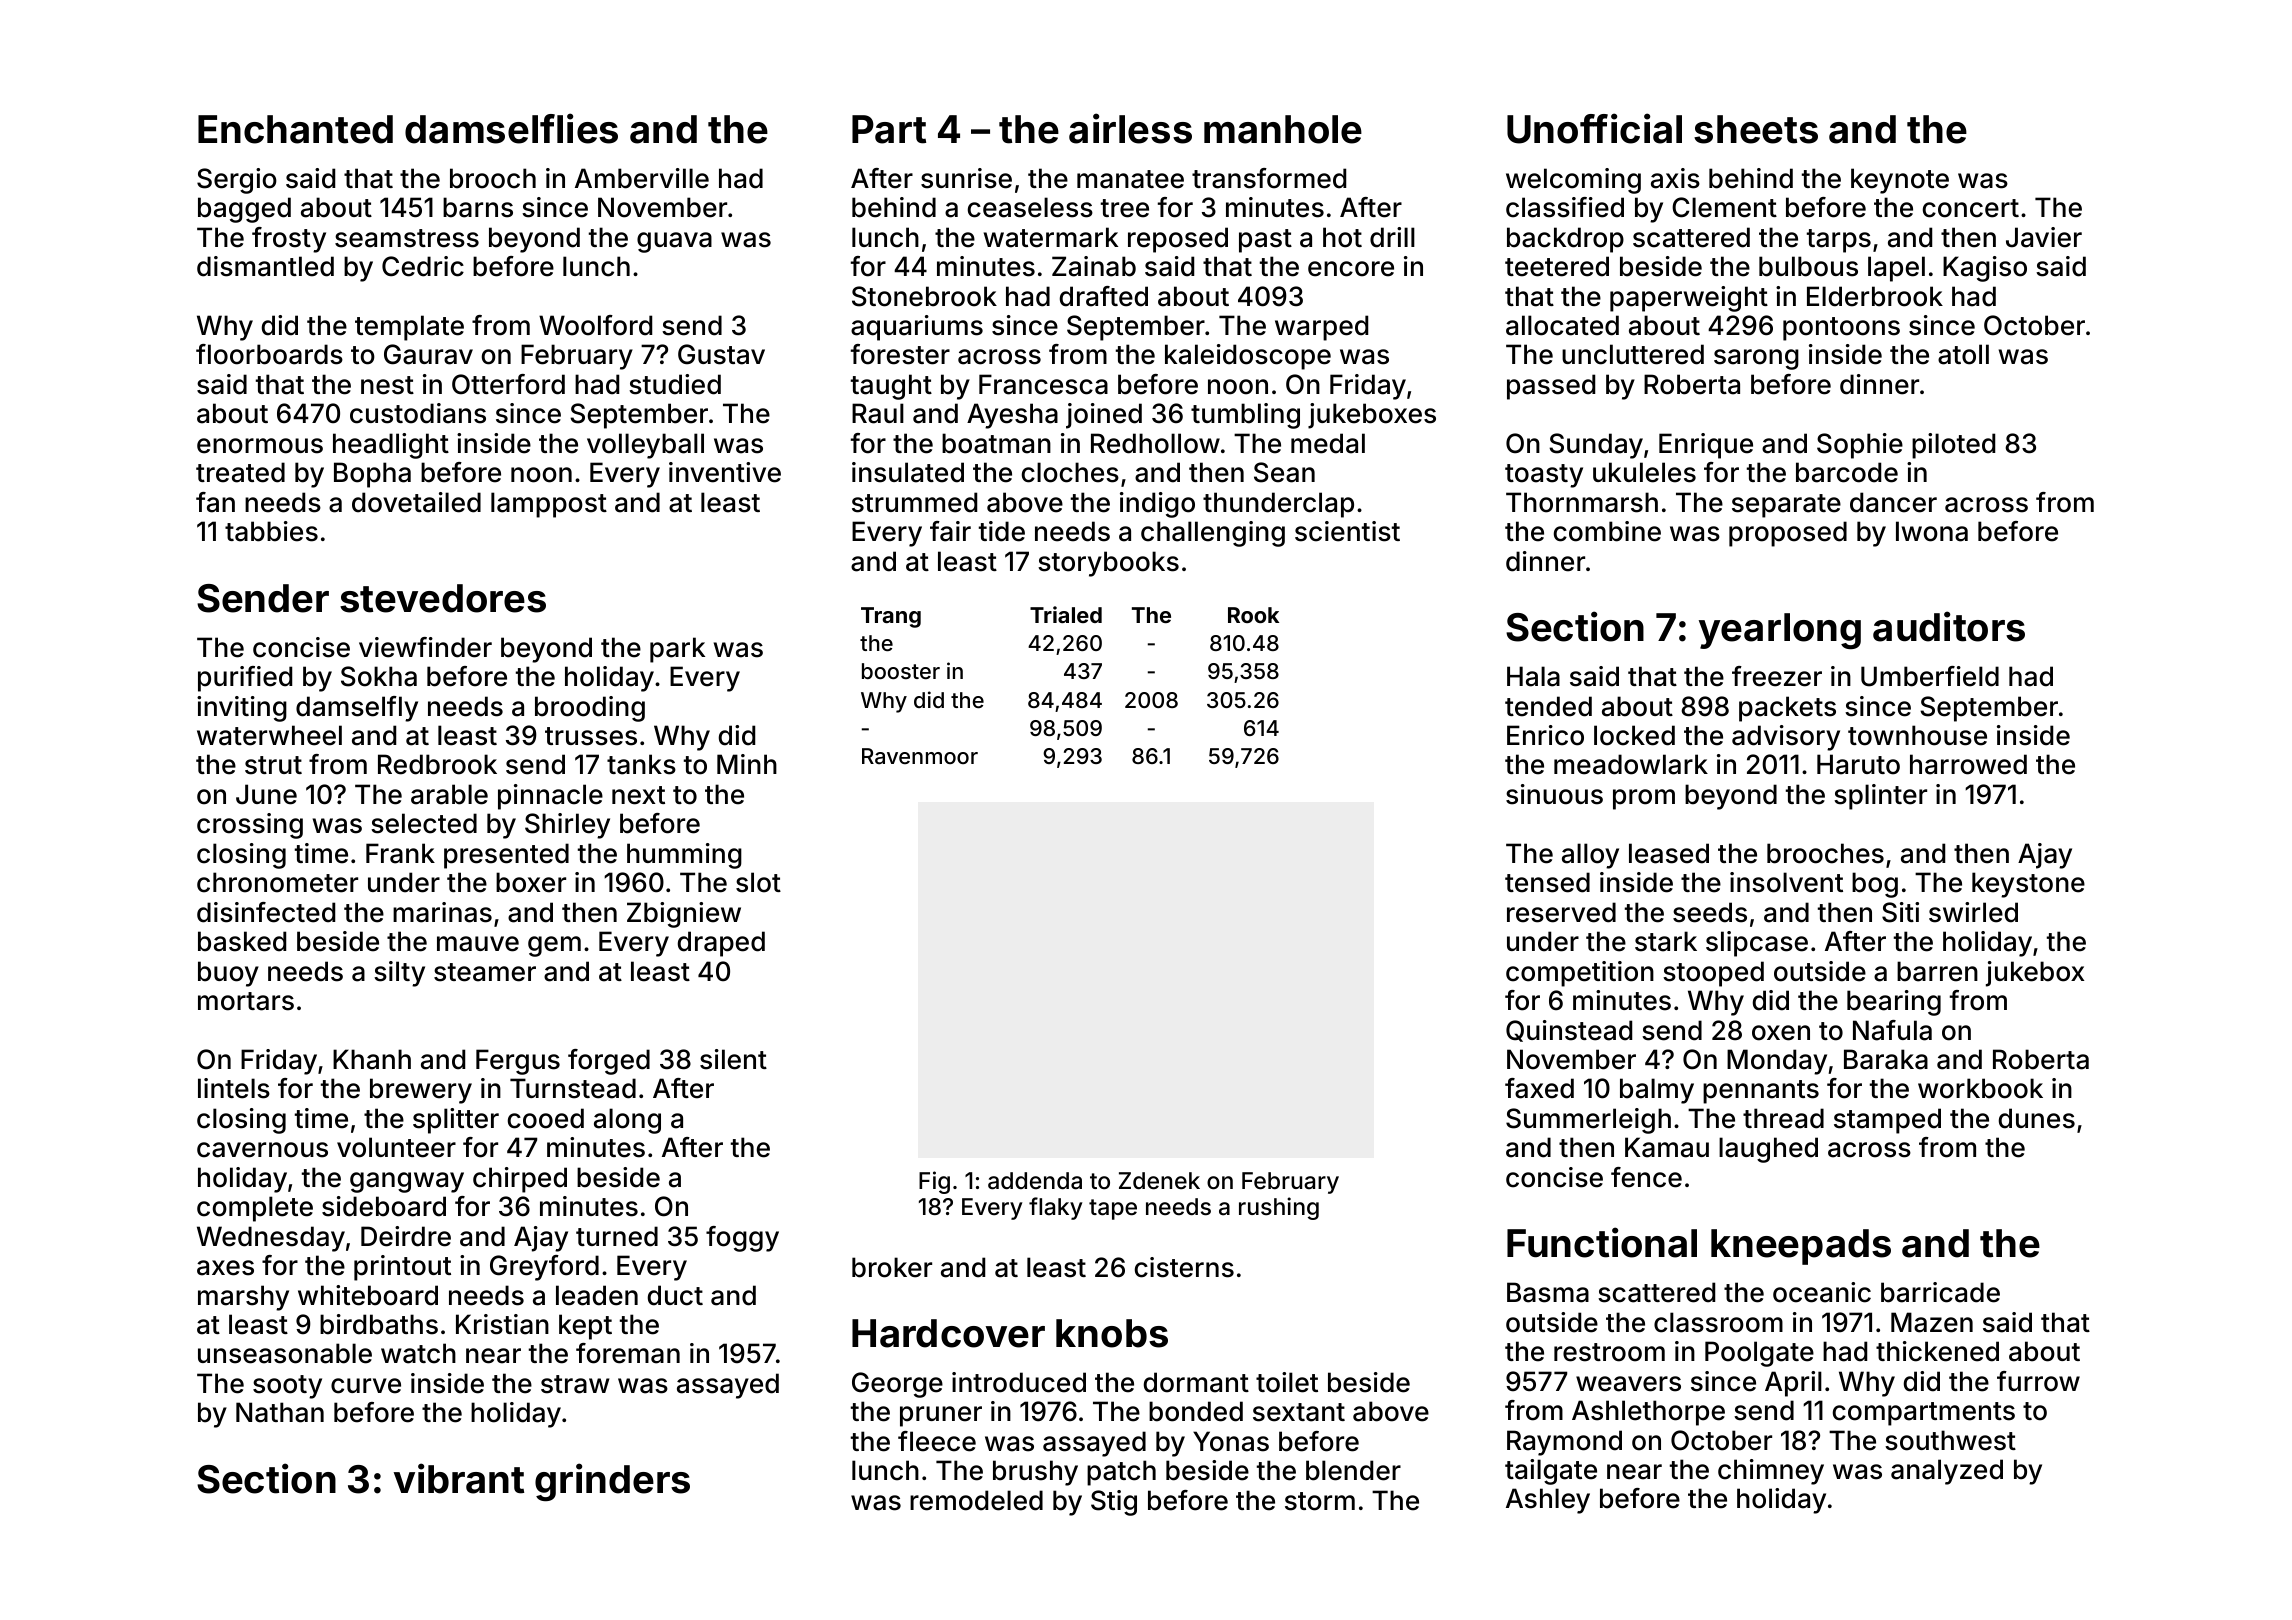  I want to click on tensed, so click(1547, 882).
